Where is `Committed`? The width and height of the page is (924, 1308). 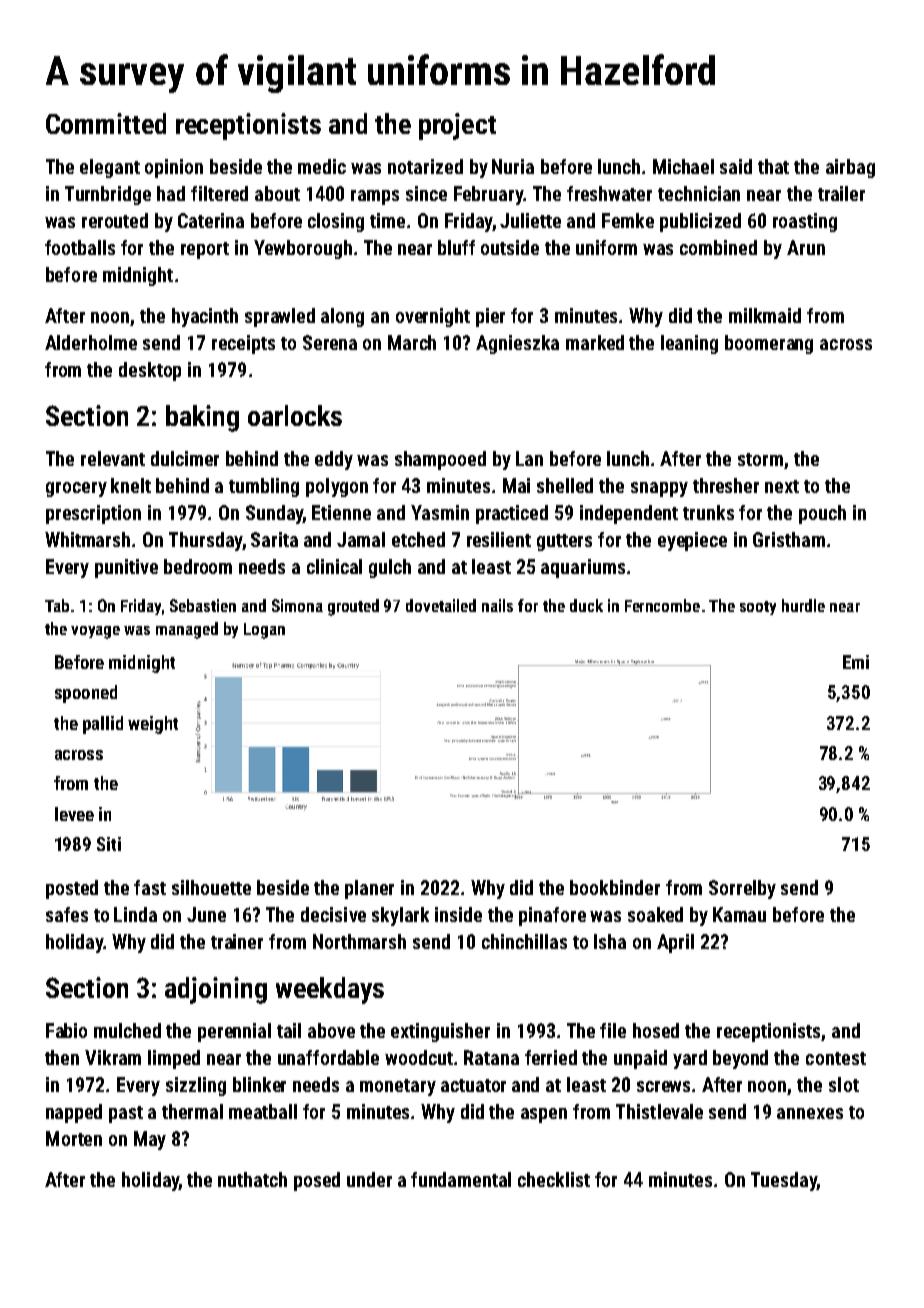
Committed is located at coordinates (106, 123).
